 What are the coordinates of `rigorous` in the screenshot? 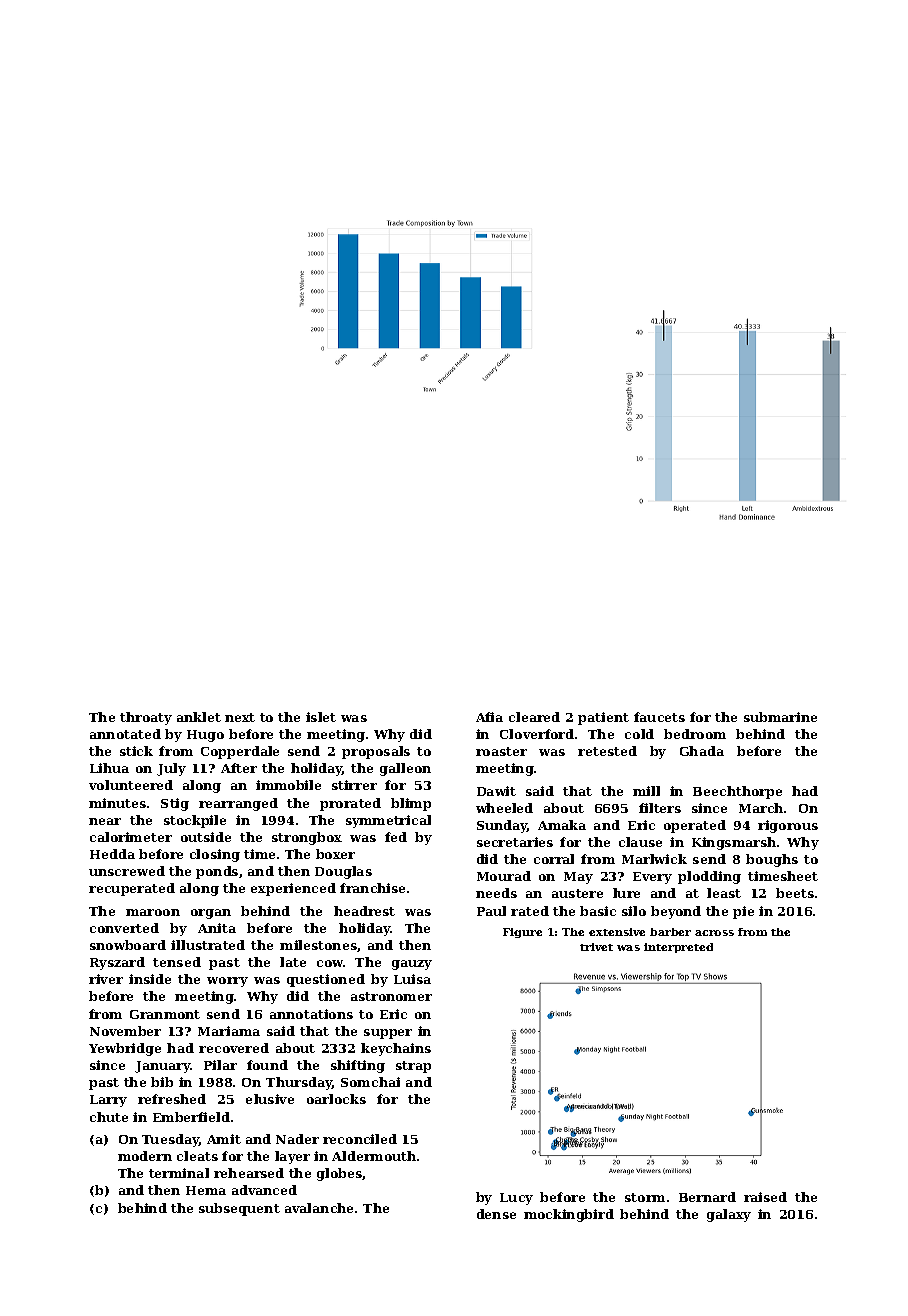 It's located at (788, 826).
